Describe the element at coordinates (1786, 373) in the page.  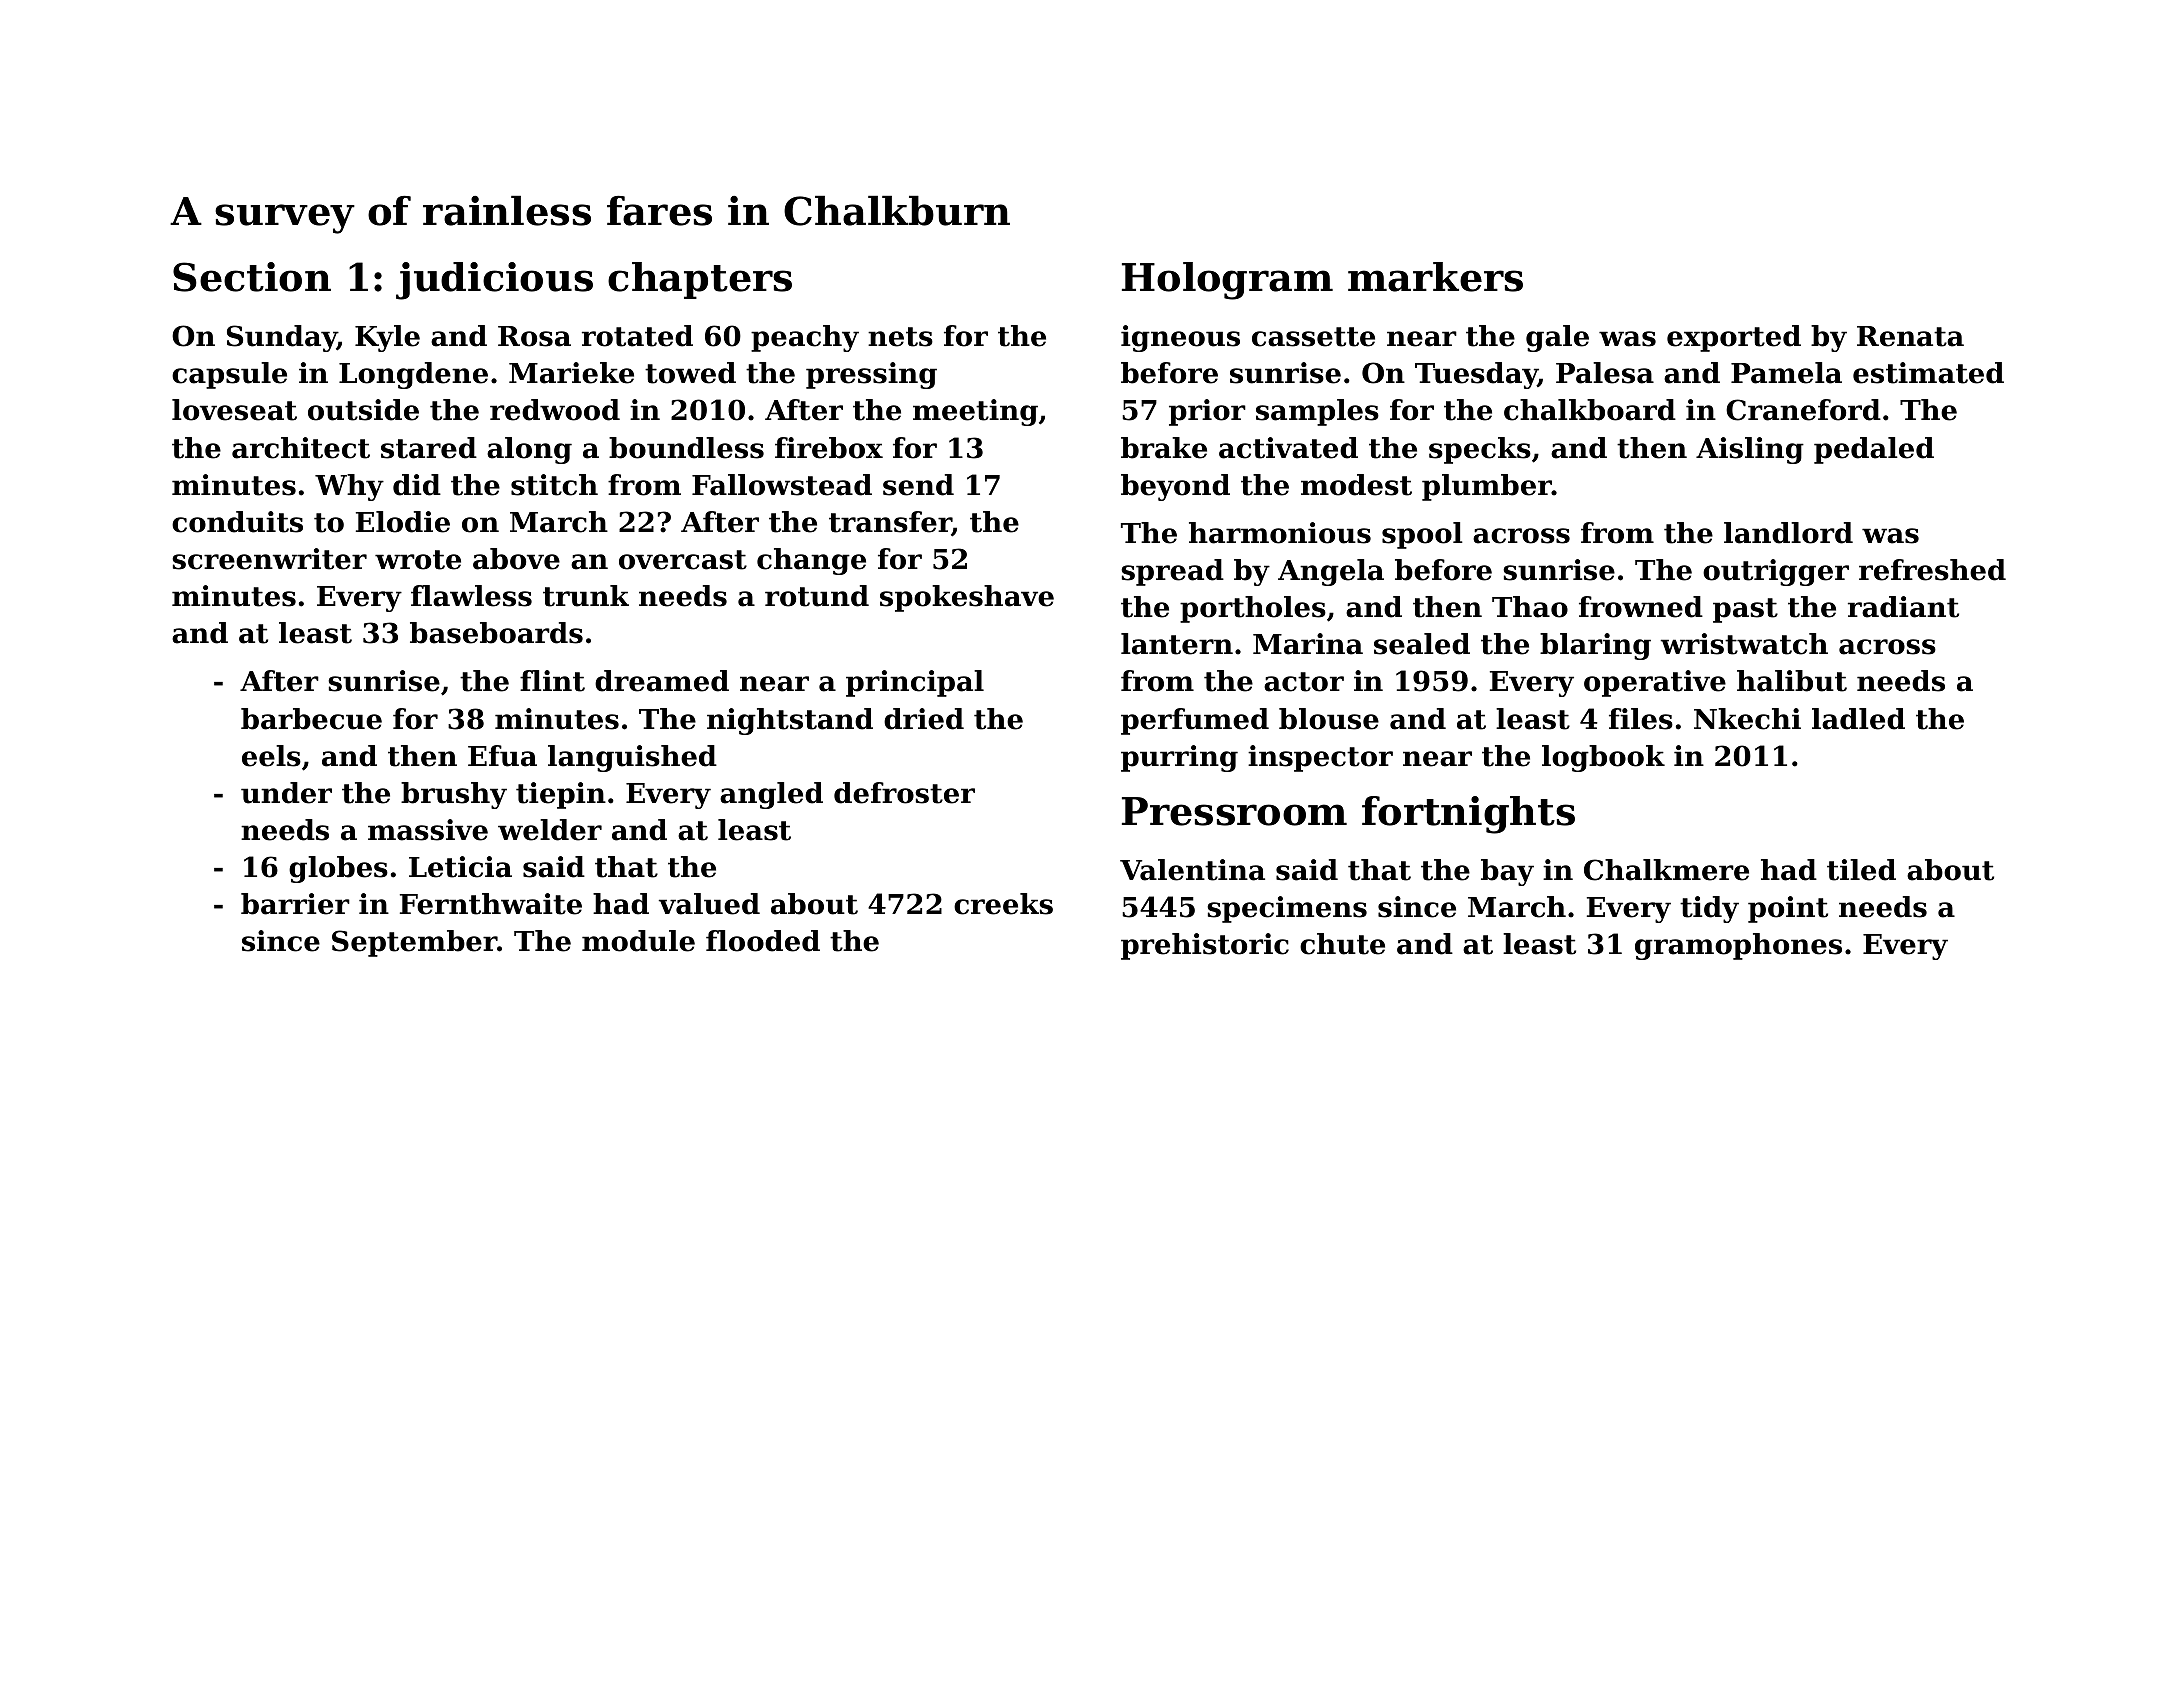
I see `Pamela` at that location.
